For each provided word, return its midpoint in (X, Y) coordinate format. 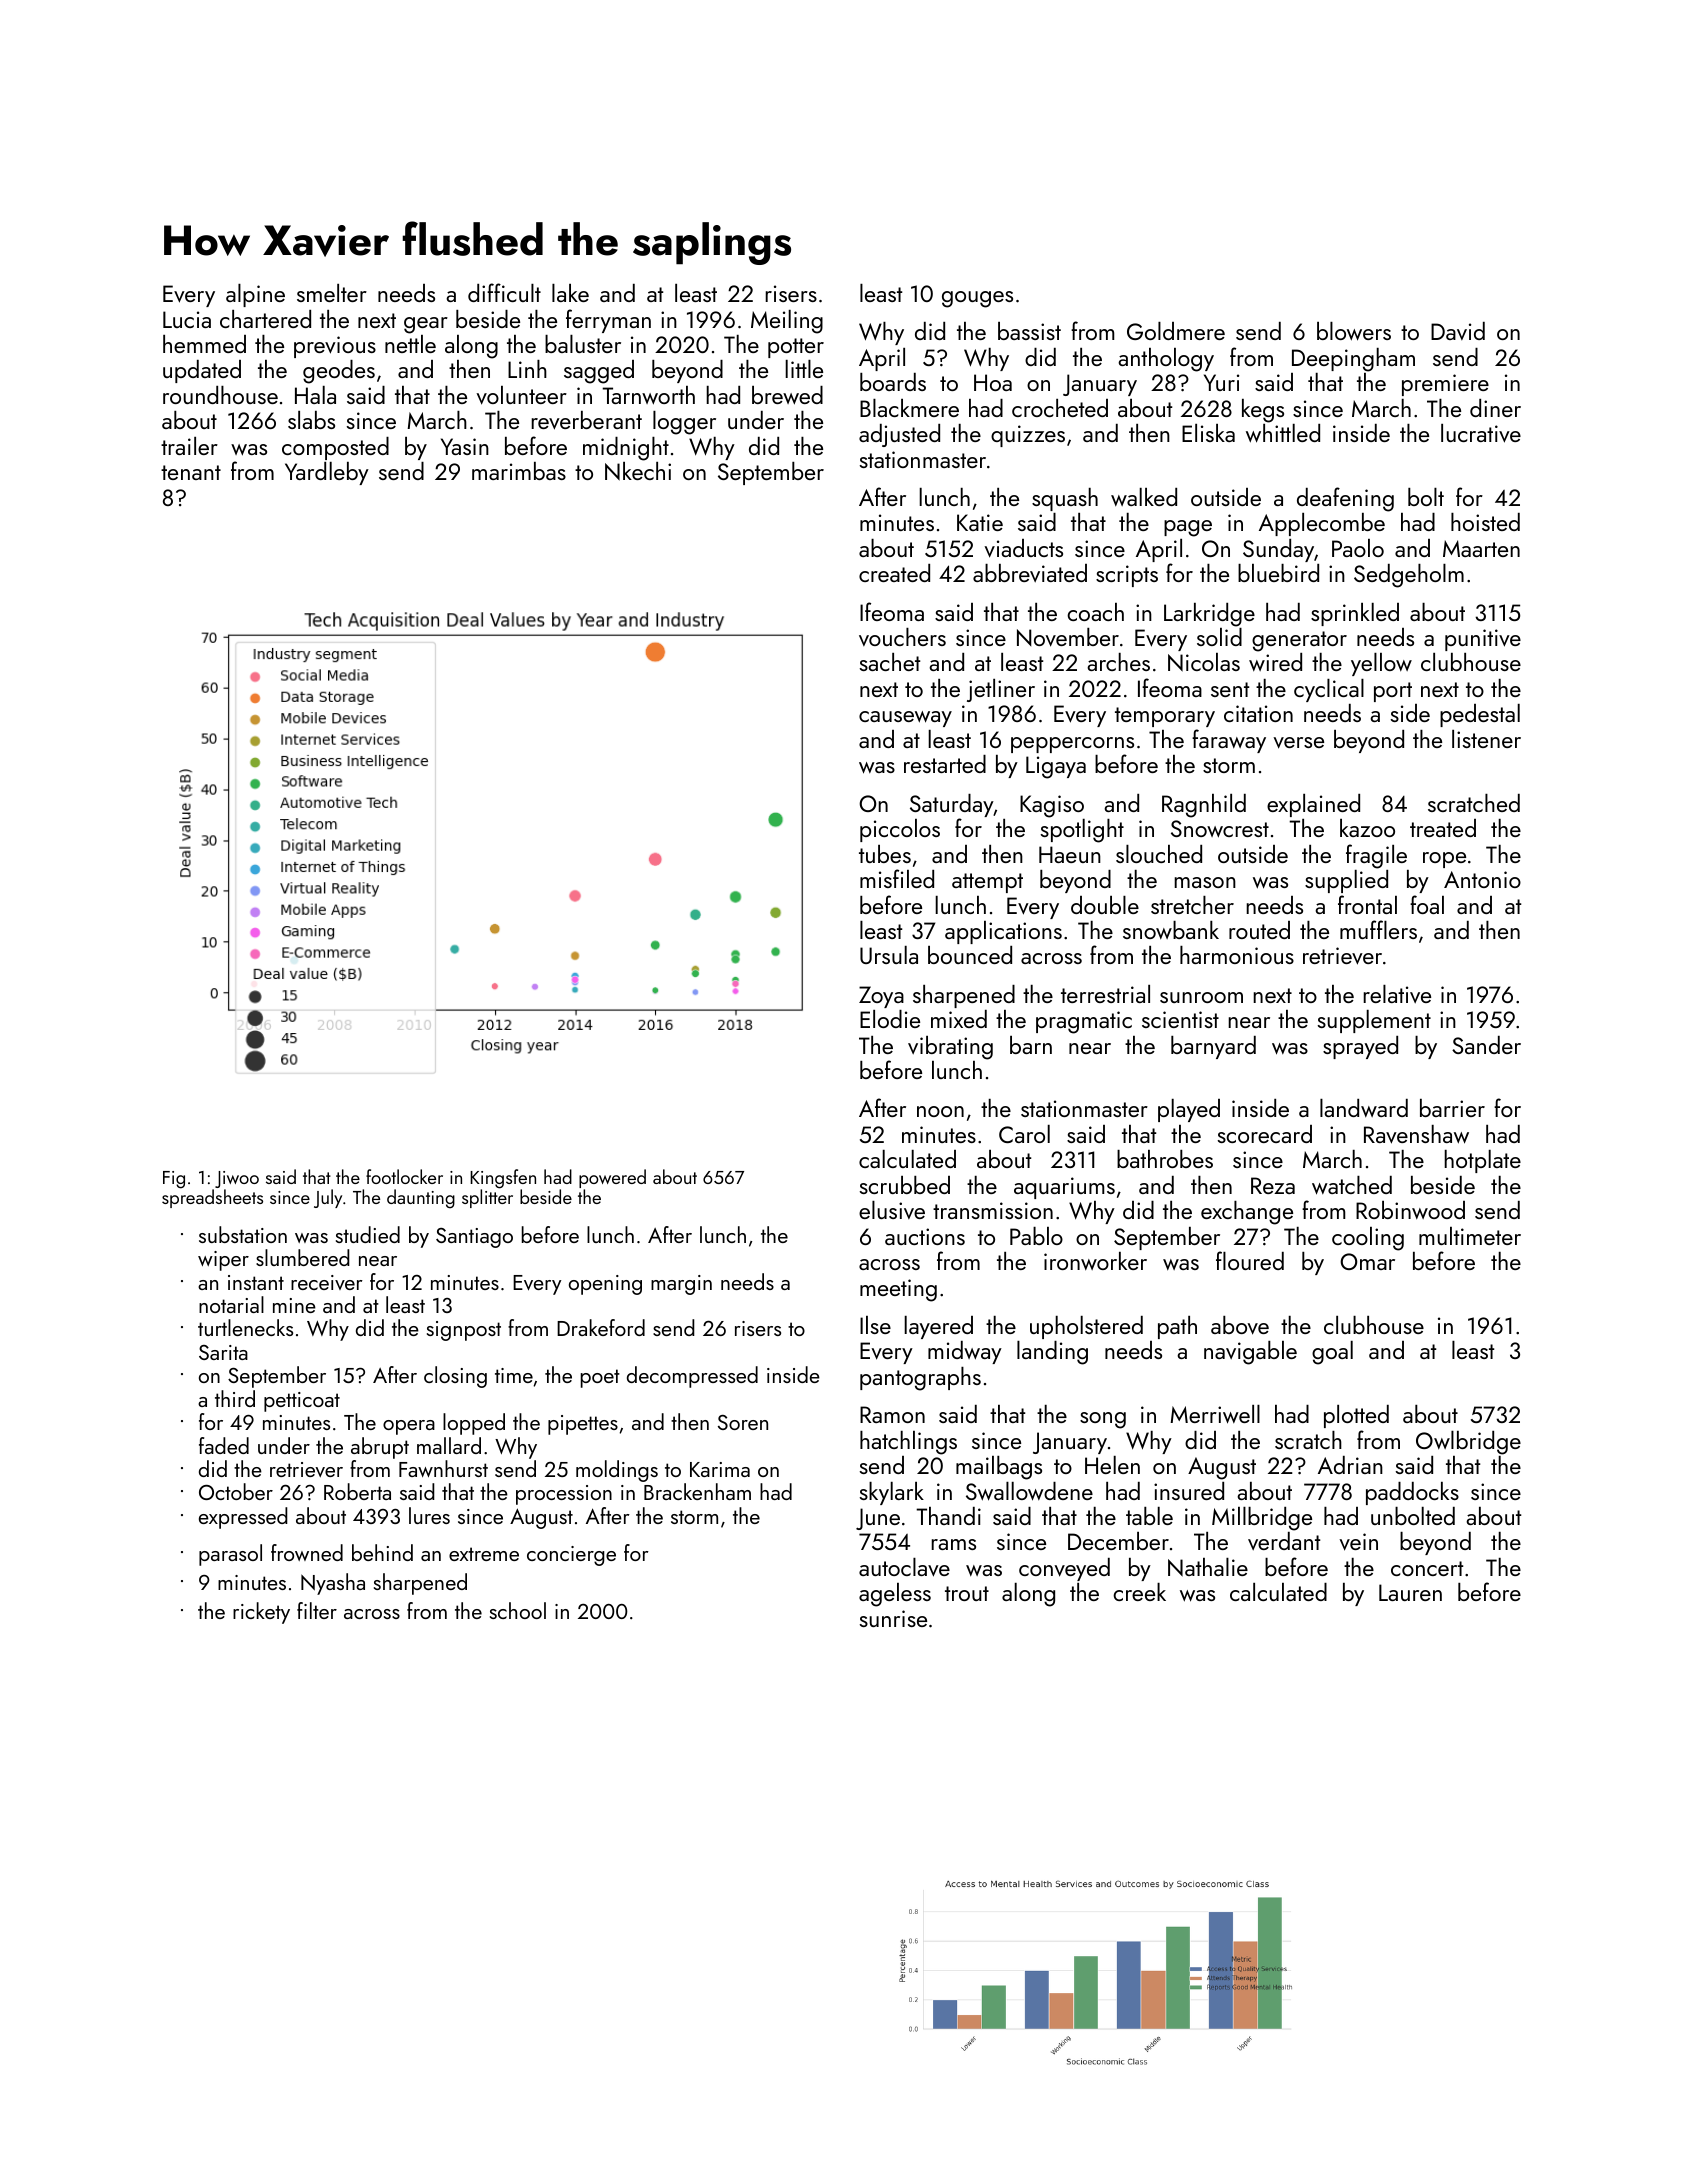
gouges (977, 299)
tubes (885, 854)
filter (317, 1610)
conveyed (1064, 1569)
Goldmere (1176, 331)
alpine (255, 295)
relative (1397, 994)
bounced (970, 955)
